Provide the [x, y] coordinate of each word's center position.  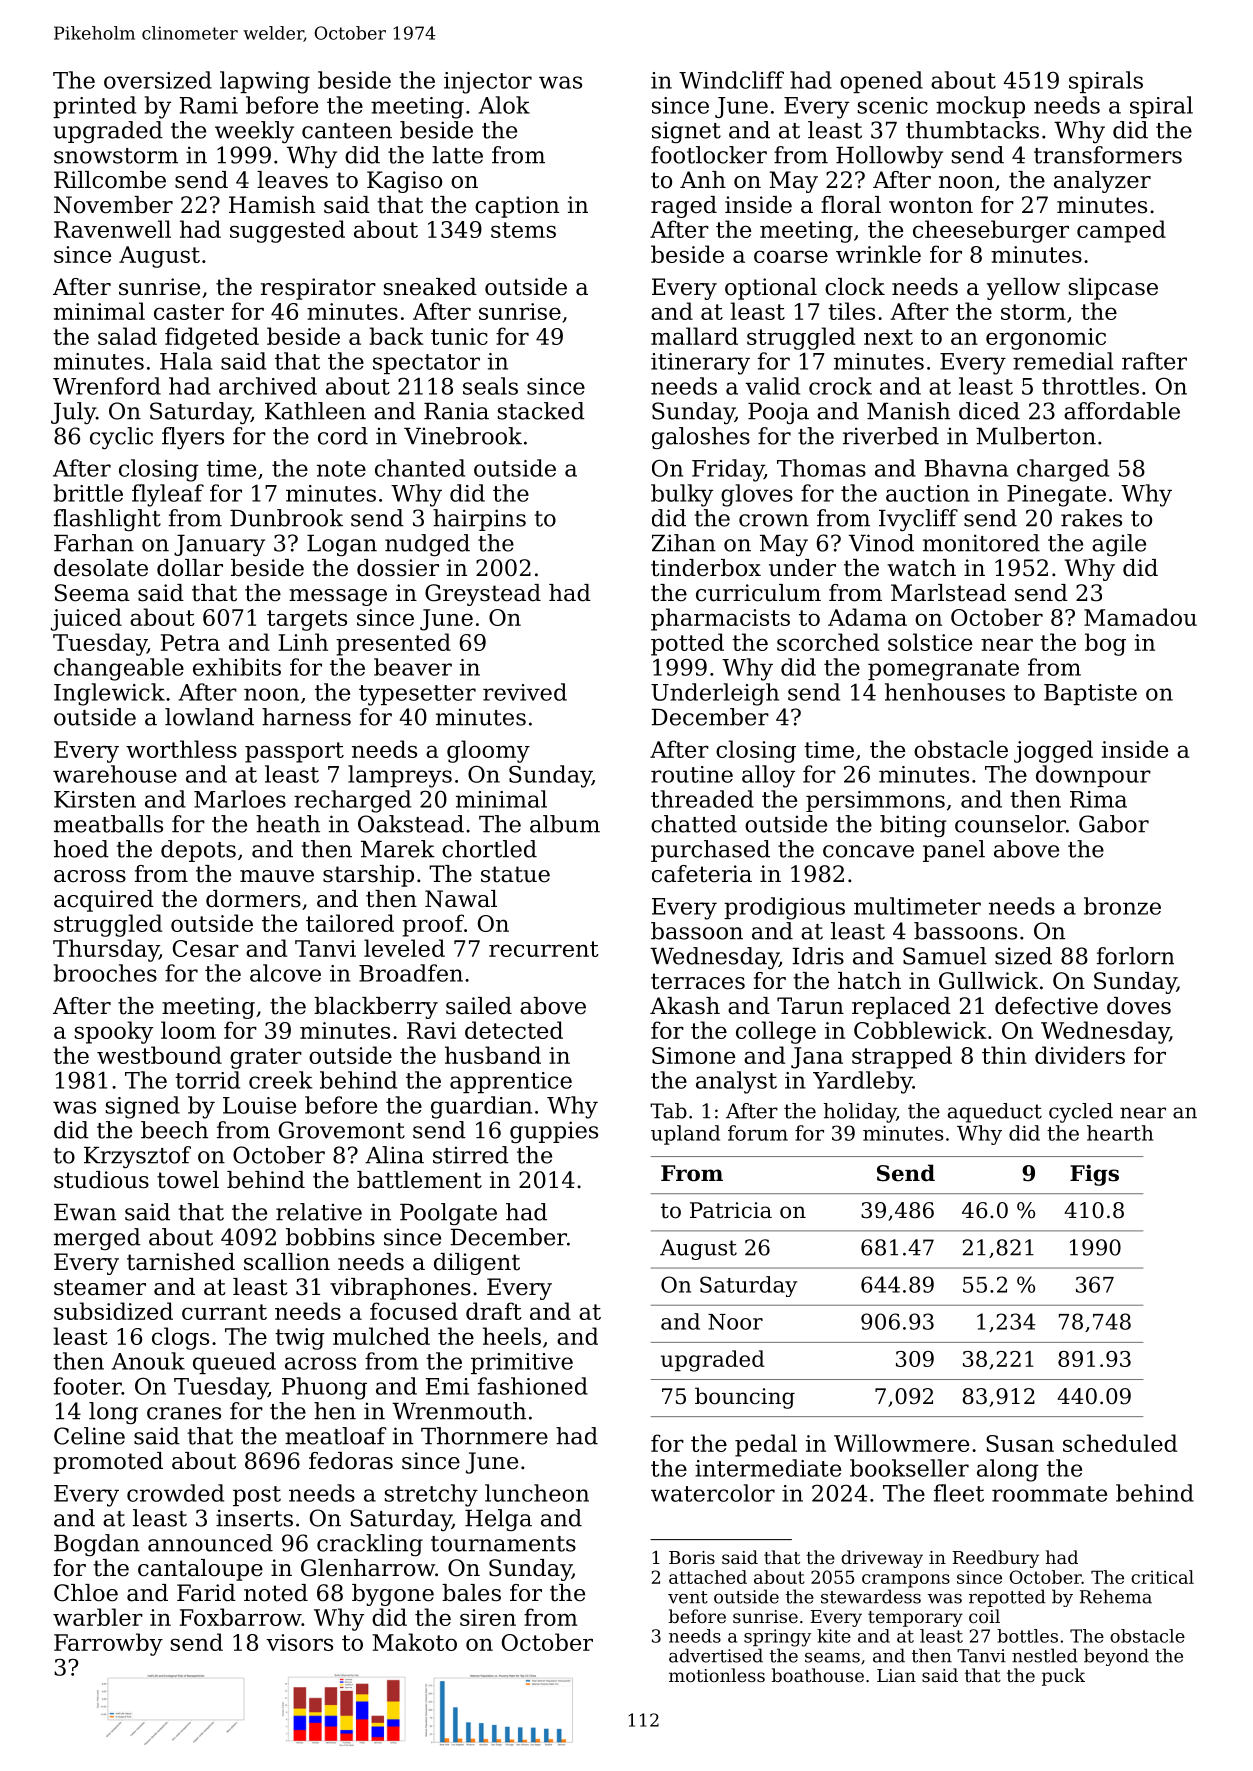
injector [488, 83]
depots [198, 851]
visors [299, 1642]
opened [881, 82]
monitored [981, 543]
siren [488, 1617]
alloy [768, 776]
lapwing [265, 82]
